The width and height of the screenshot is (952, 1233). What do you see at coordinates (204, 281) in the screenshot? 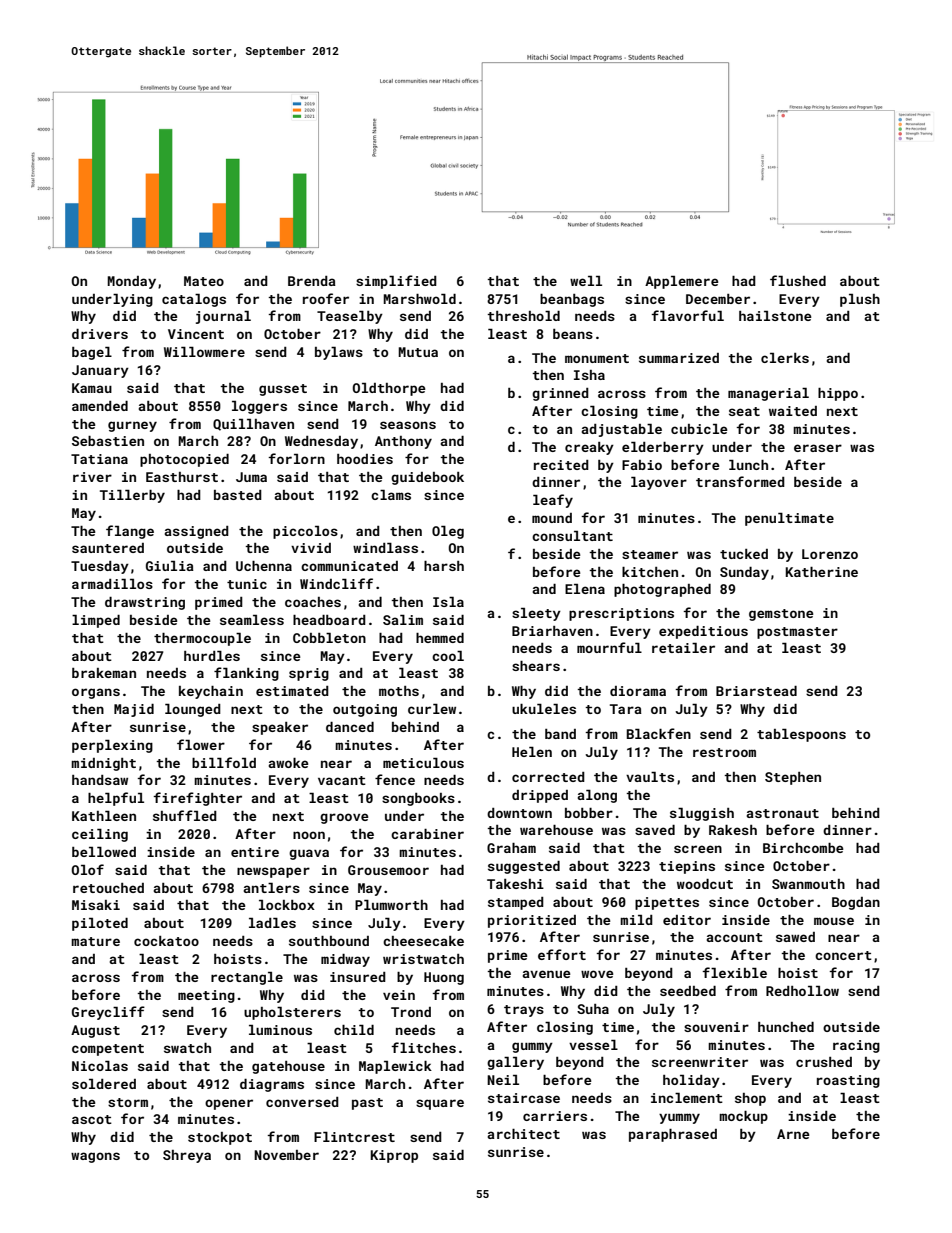
I see `Mateo` at bounding box center [204, 281].
